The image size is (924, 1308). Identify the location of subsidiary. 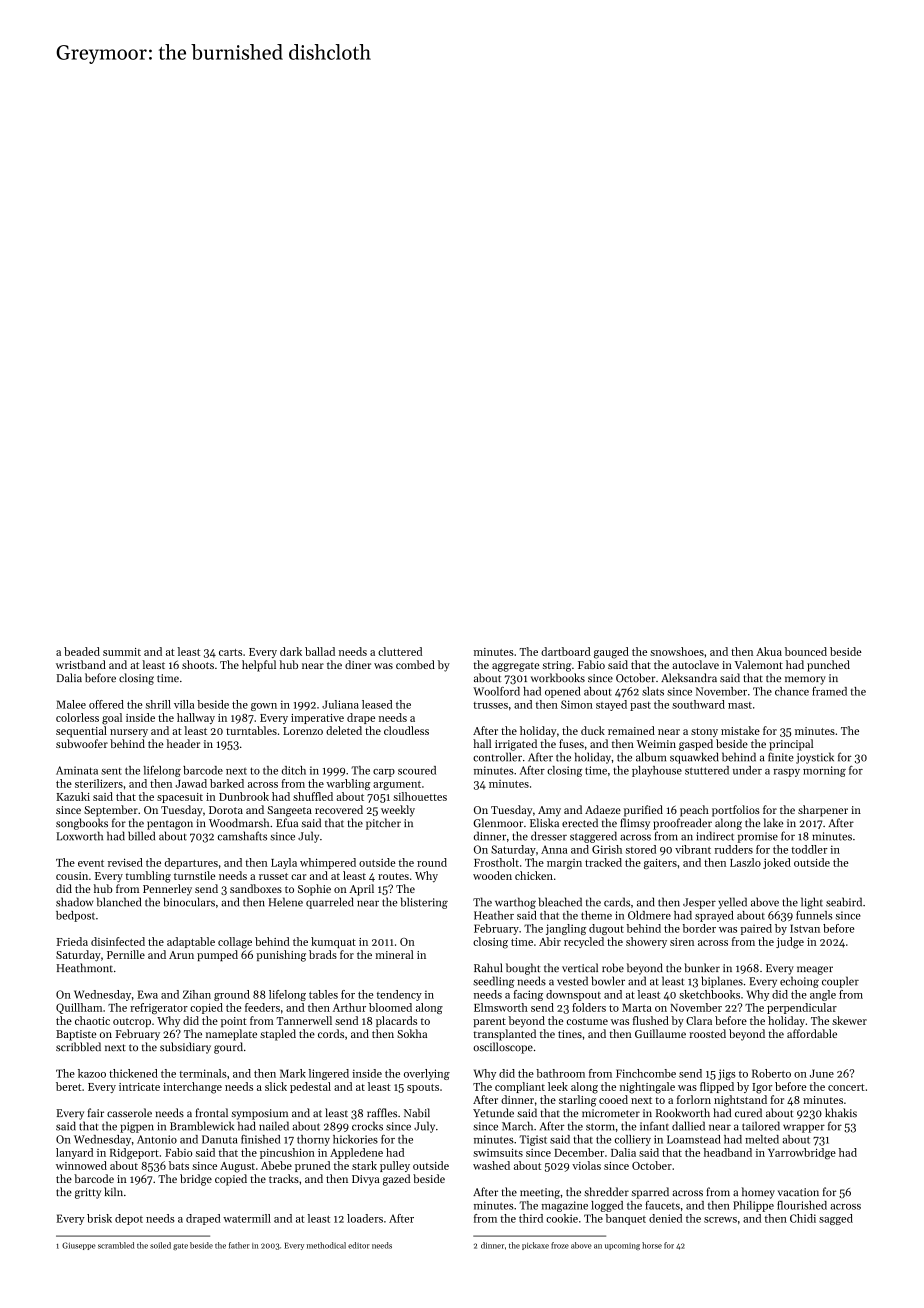
(185, 1048).
